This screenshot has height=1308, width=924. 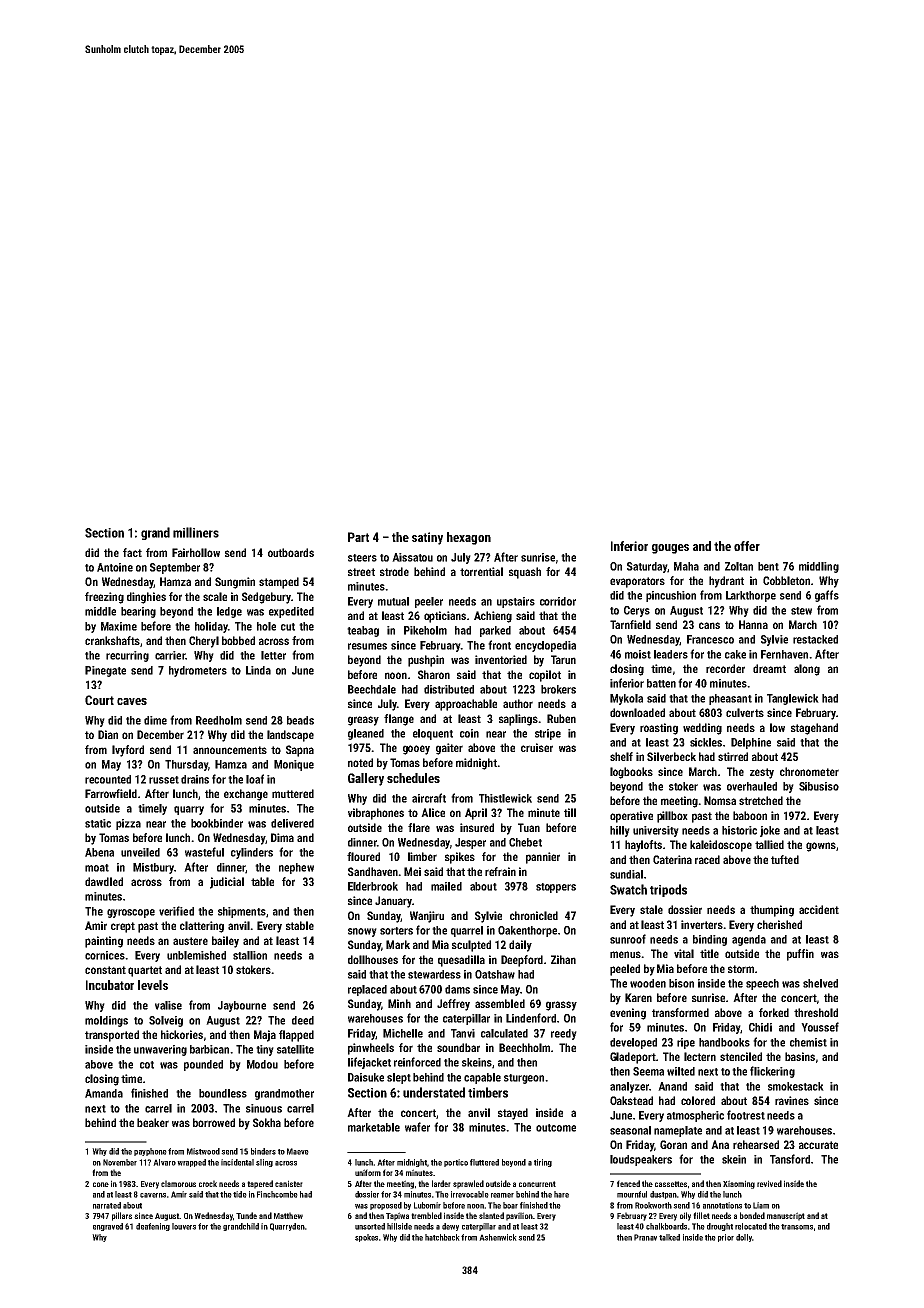 What do you see at coordinates (108, 1227) in the screenshot?
I see `engraved` at bounding box center [108, 1227].
